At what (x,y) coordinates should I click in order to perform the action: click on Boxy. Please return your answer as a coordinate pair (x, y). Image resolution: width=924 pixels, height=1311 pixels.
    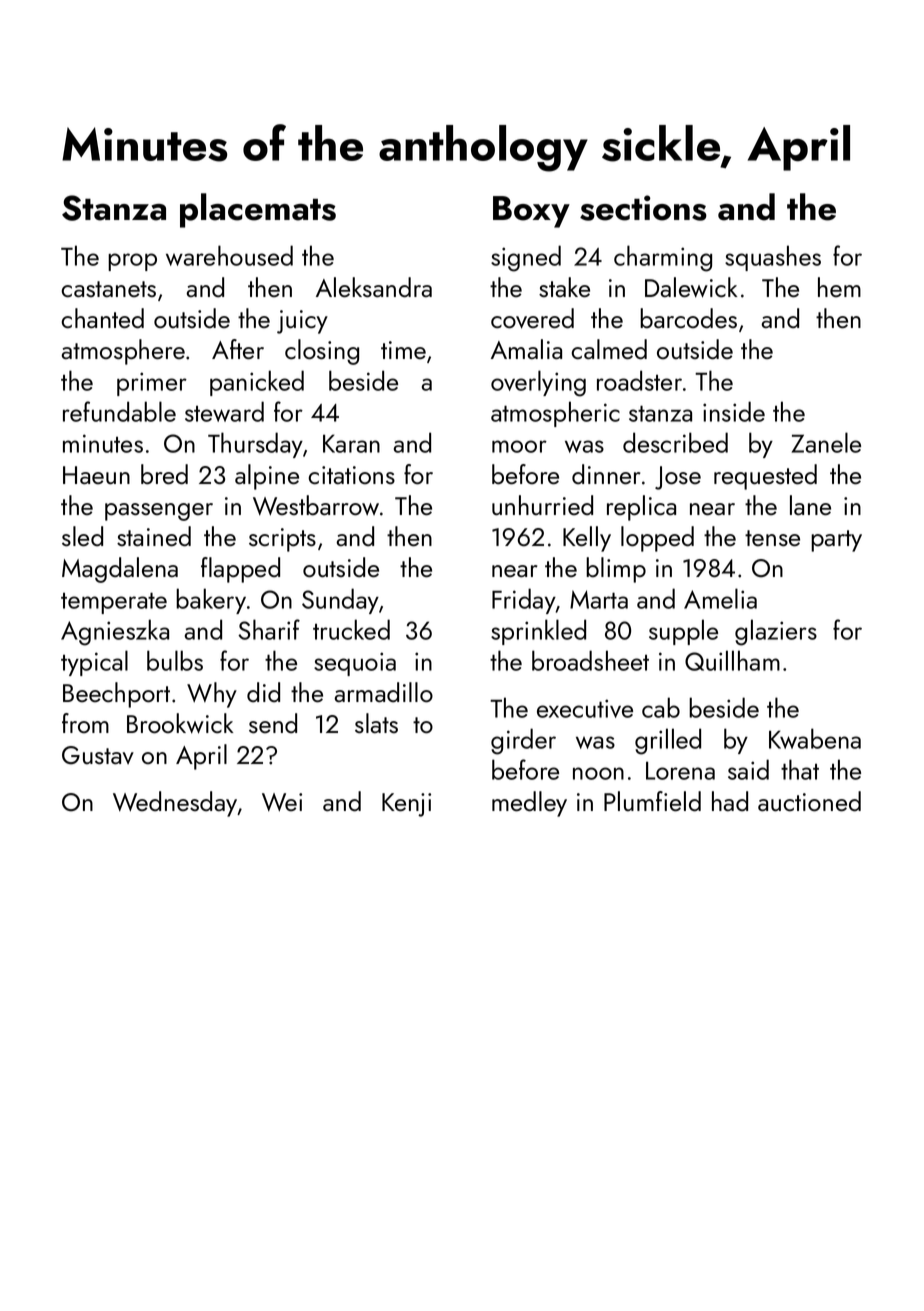
    Looking at the image, I should click on (531, 212).
